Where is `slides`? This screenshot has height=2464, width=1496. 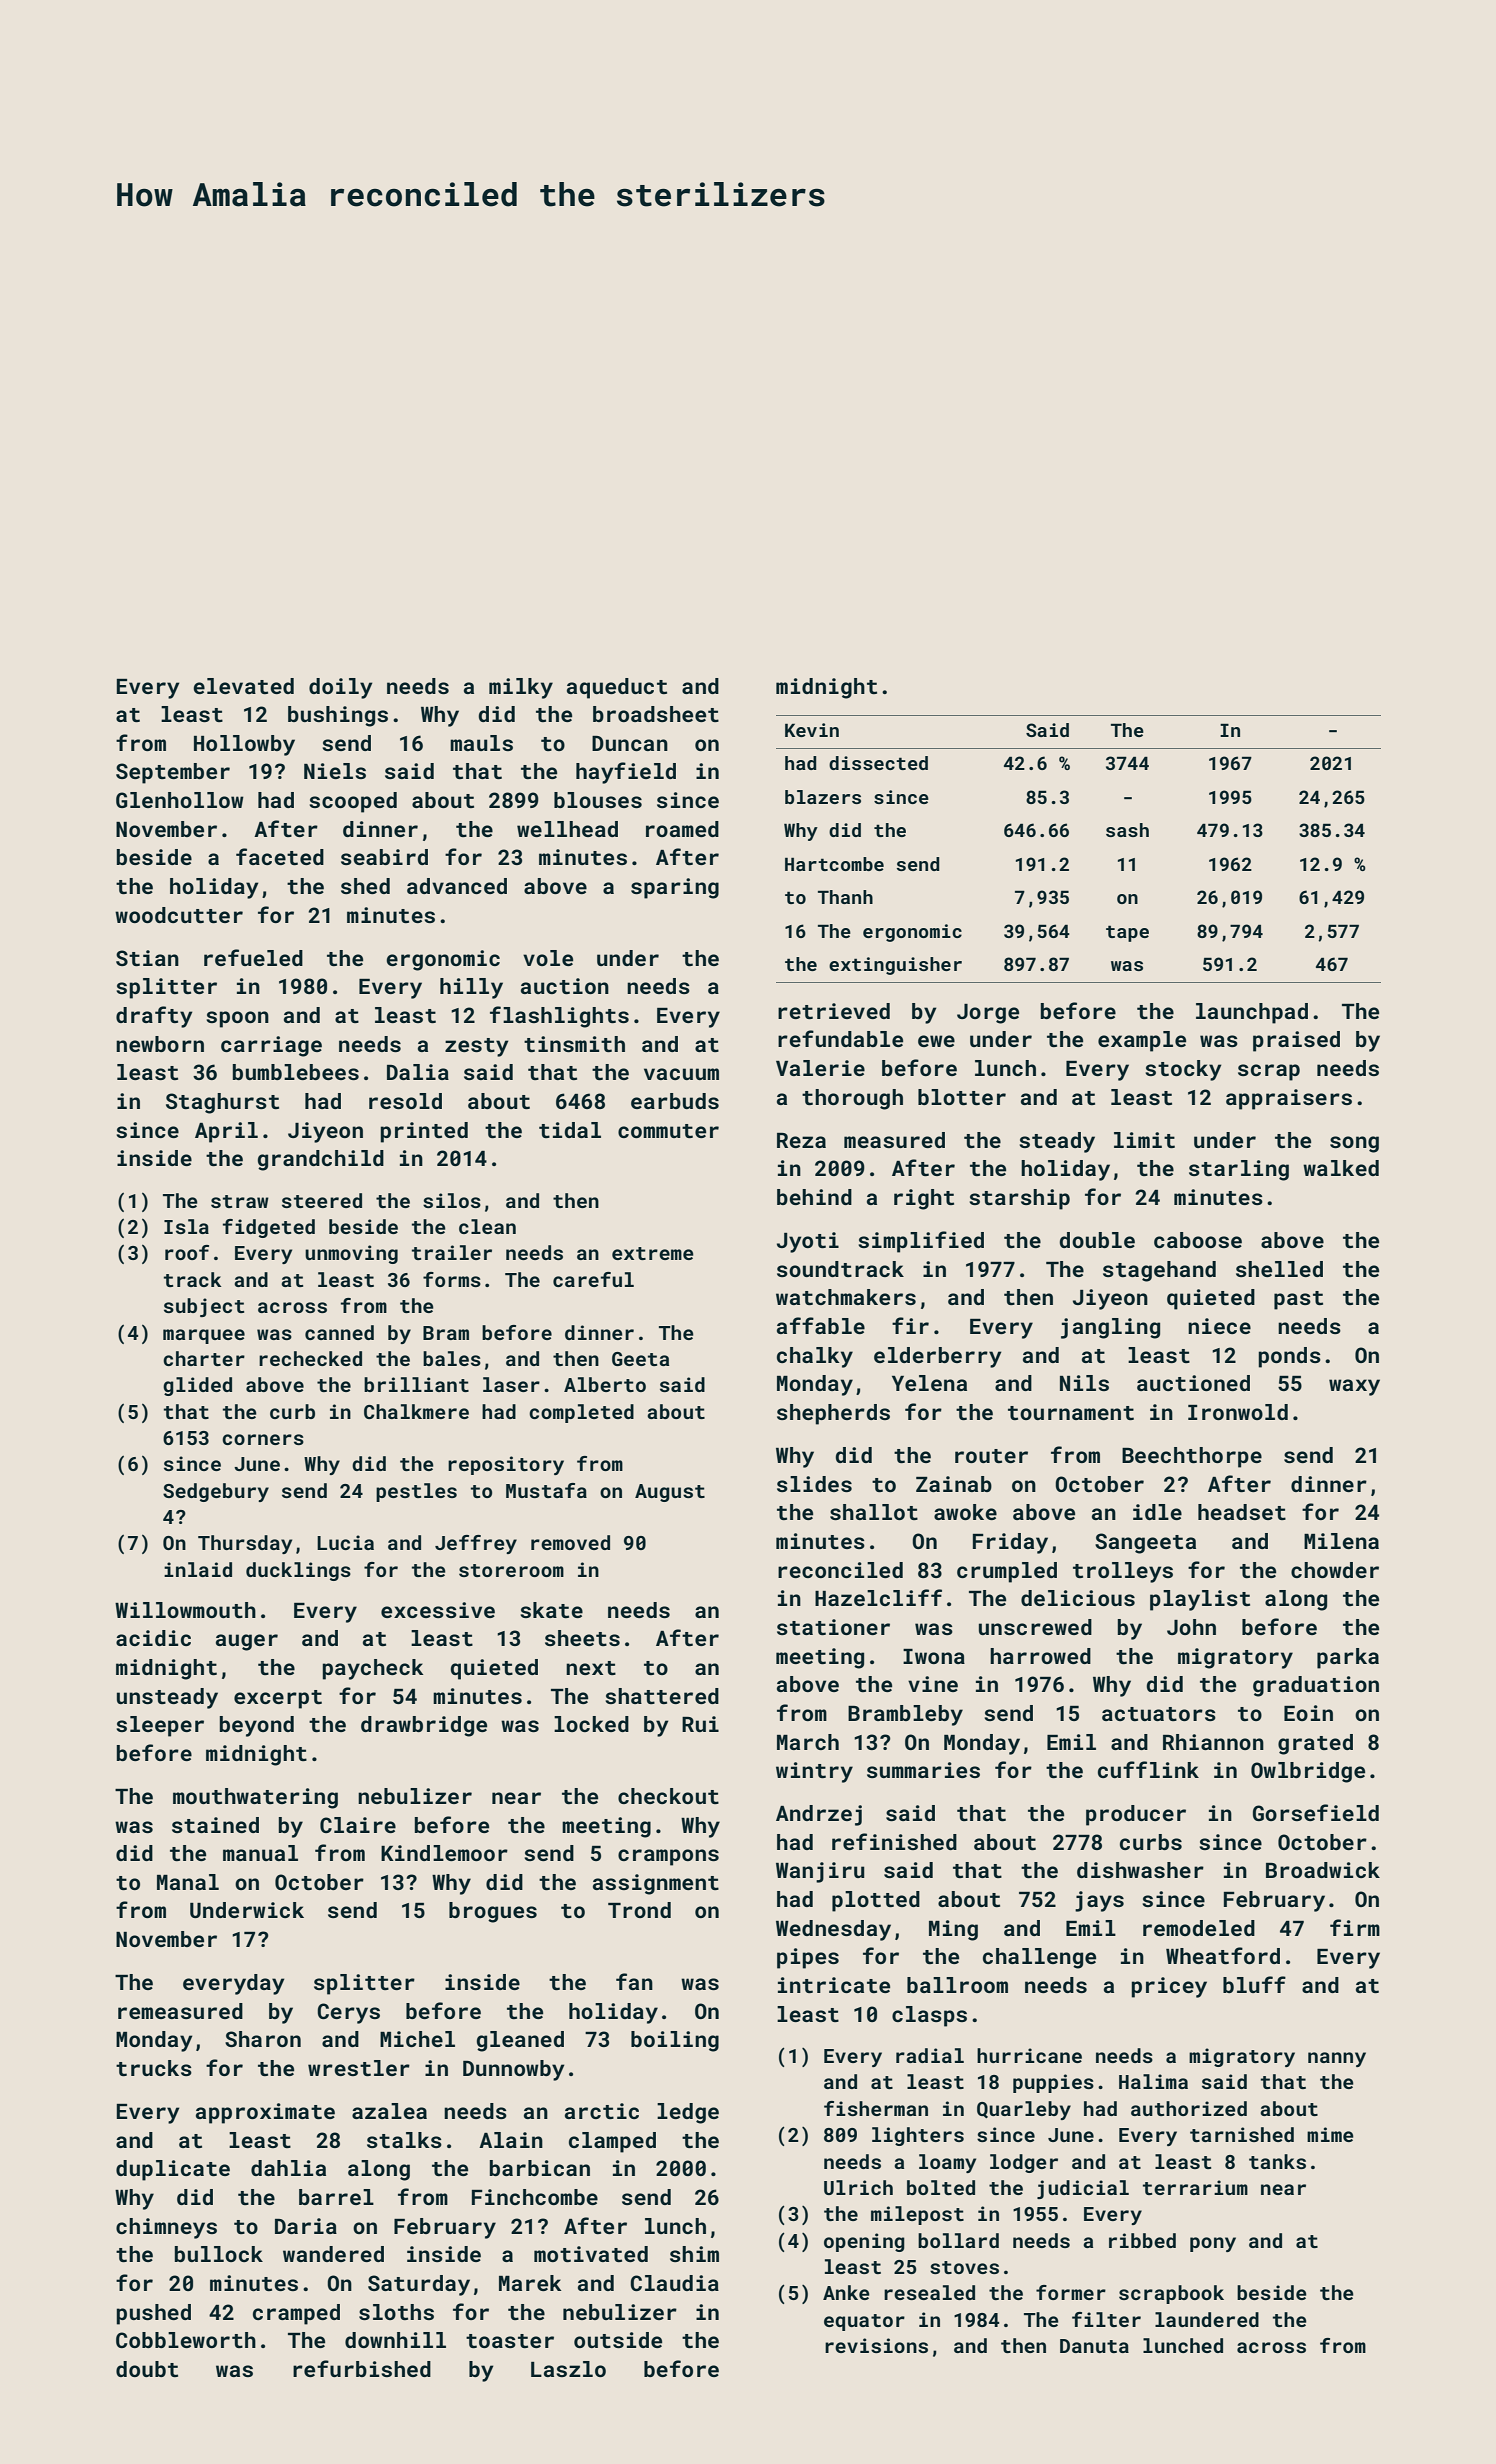
slides is located at coordinates (814, 1484).
